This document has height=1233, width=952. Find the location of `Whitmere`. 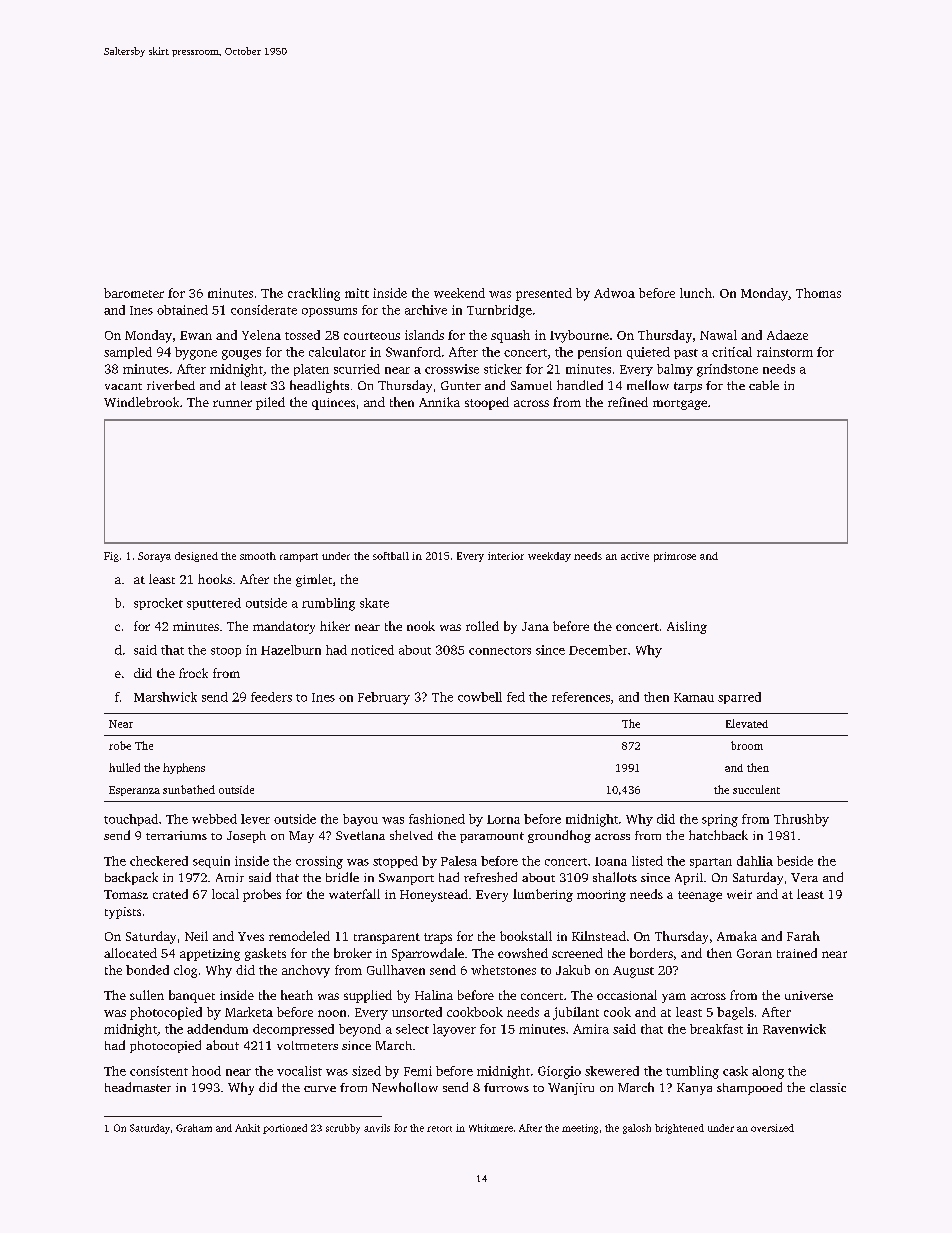

Whitmere is located at coordinates (491, 1128).
